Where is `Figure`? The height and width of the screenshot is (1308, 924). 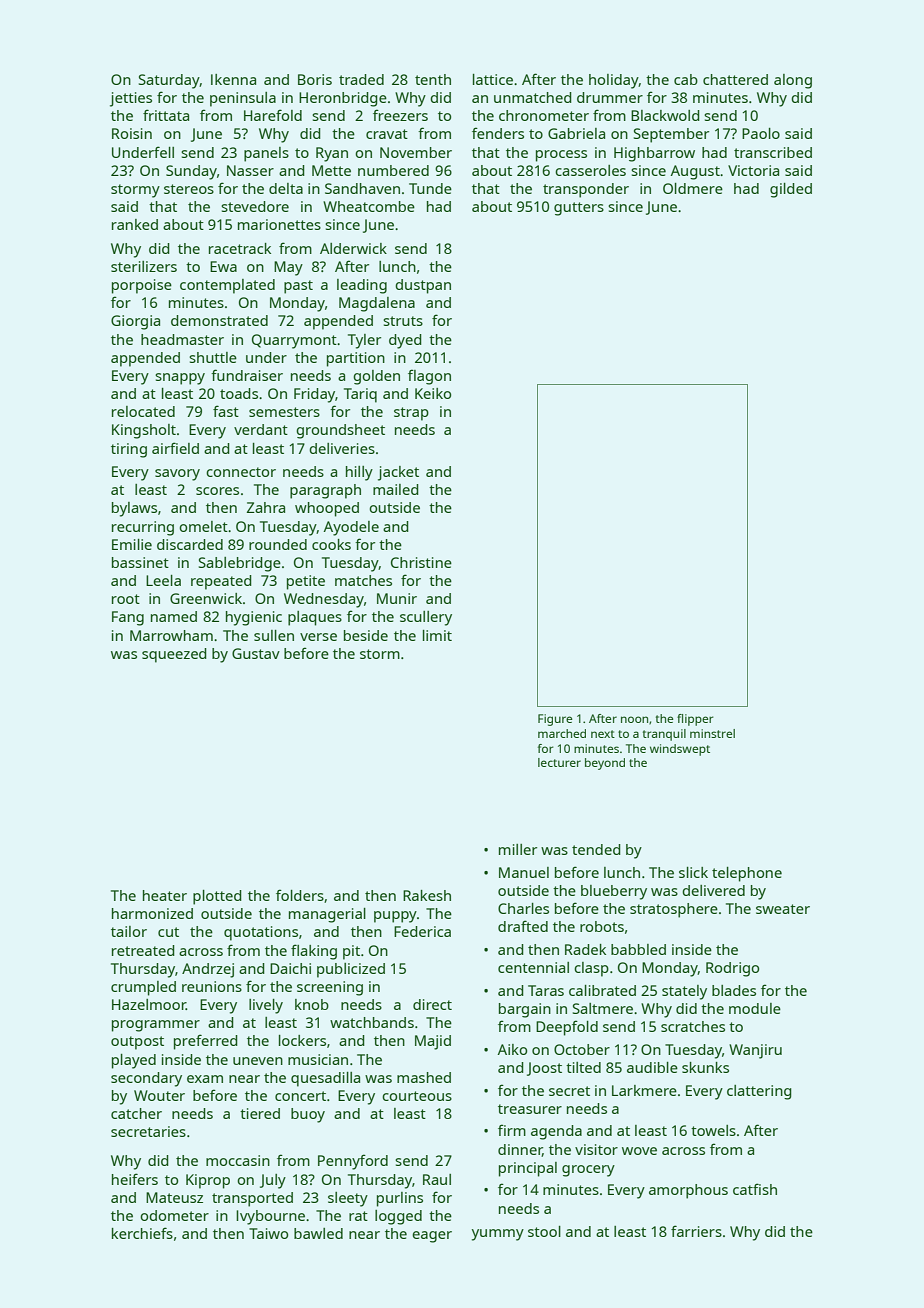
Figure is located at coordinates (555, 720).
